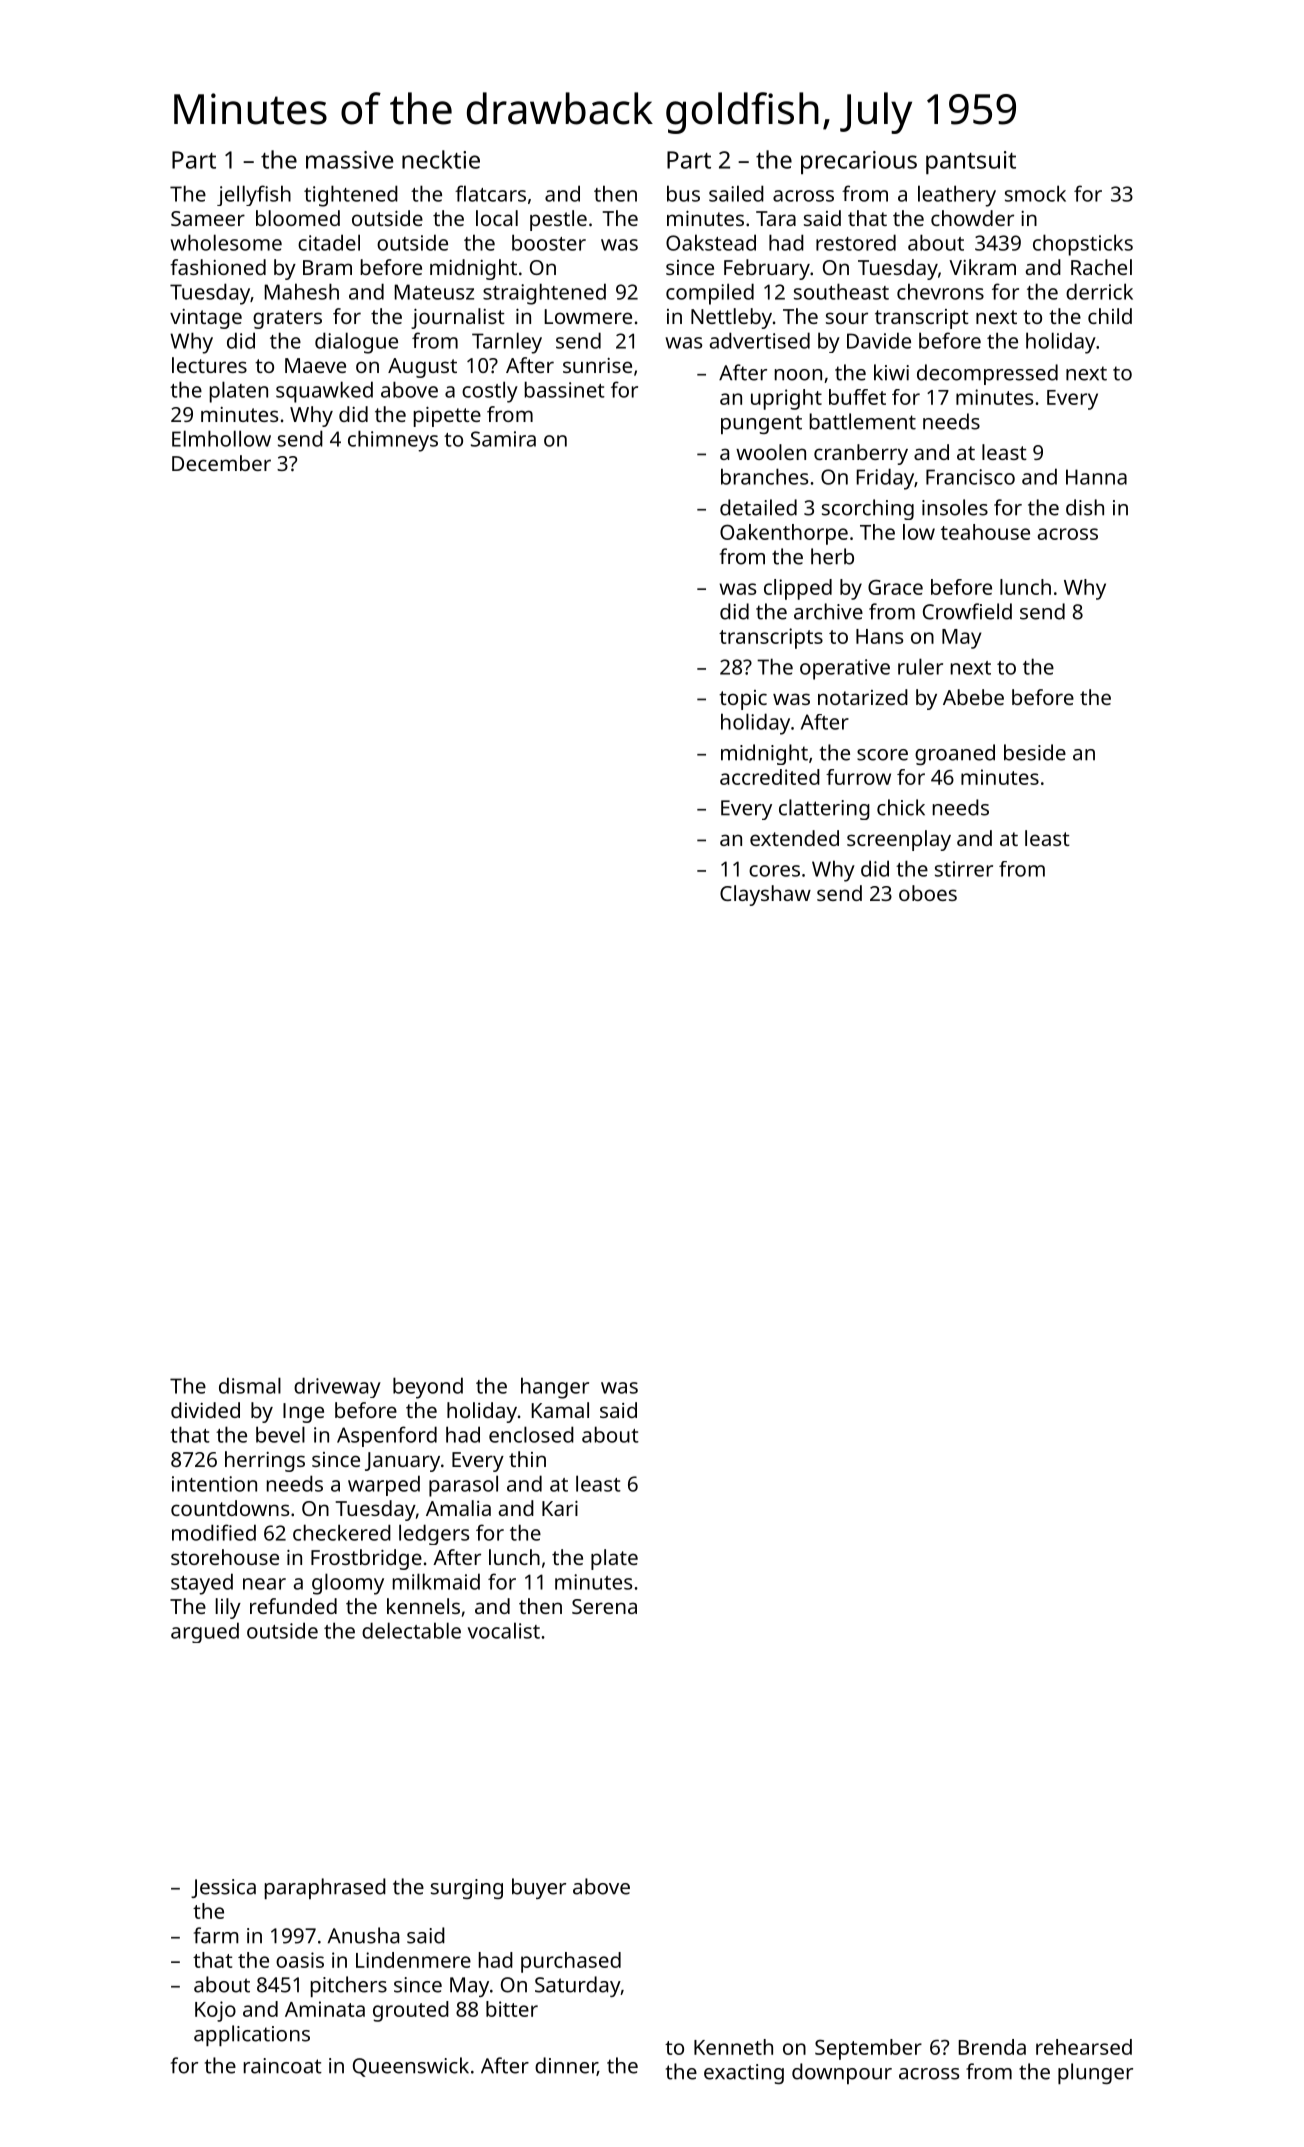  I want to click on stirrer, so click(964, 869).
